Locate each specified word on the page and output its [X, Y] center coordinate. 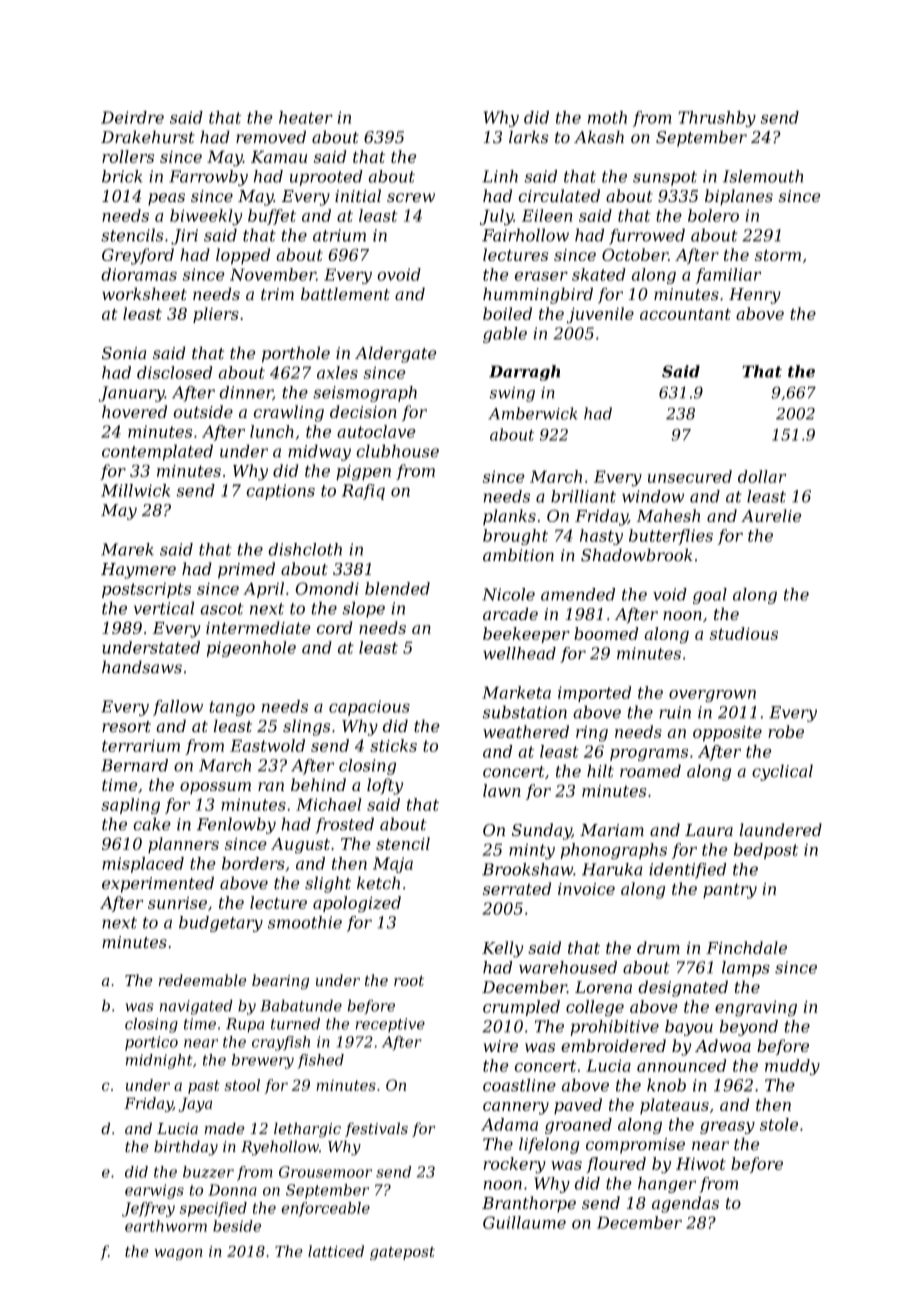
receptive [390, 1025]
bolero [713, 215]
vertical [164, 608]
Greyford [138, 256]
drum [658, 947]
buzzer [208, 1172]
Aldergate [396, 354]
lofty [385, 786]
